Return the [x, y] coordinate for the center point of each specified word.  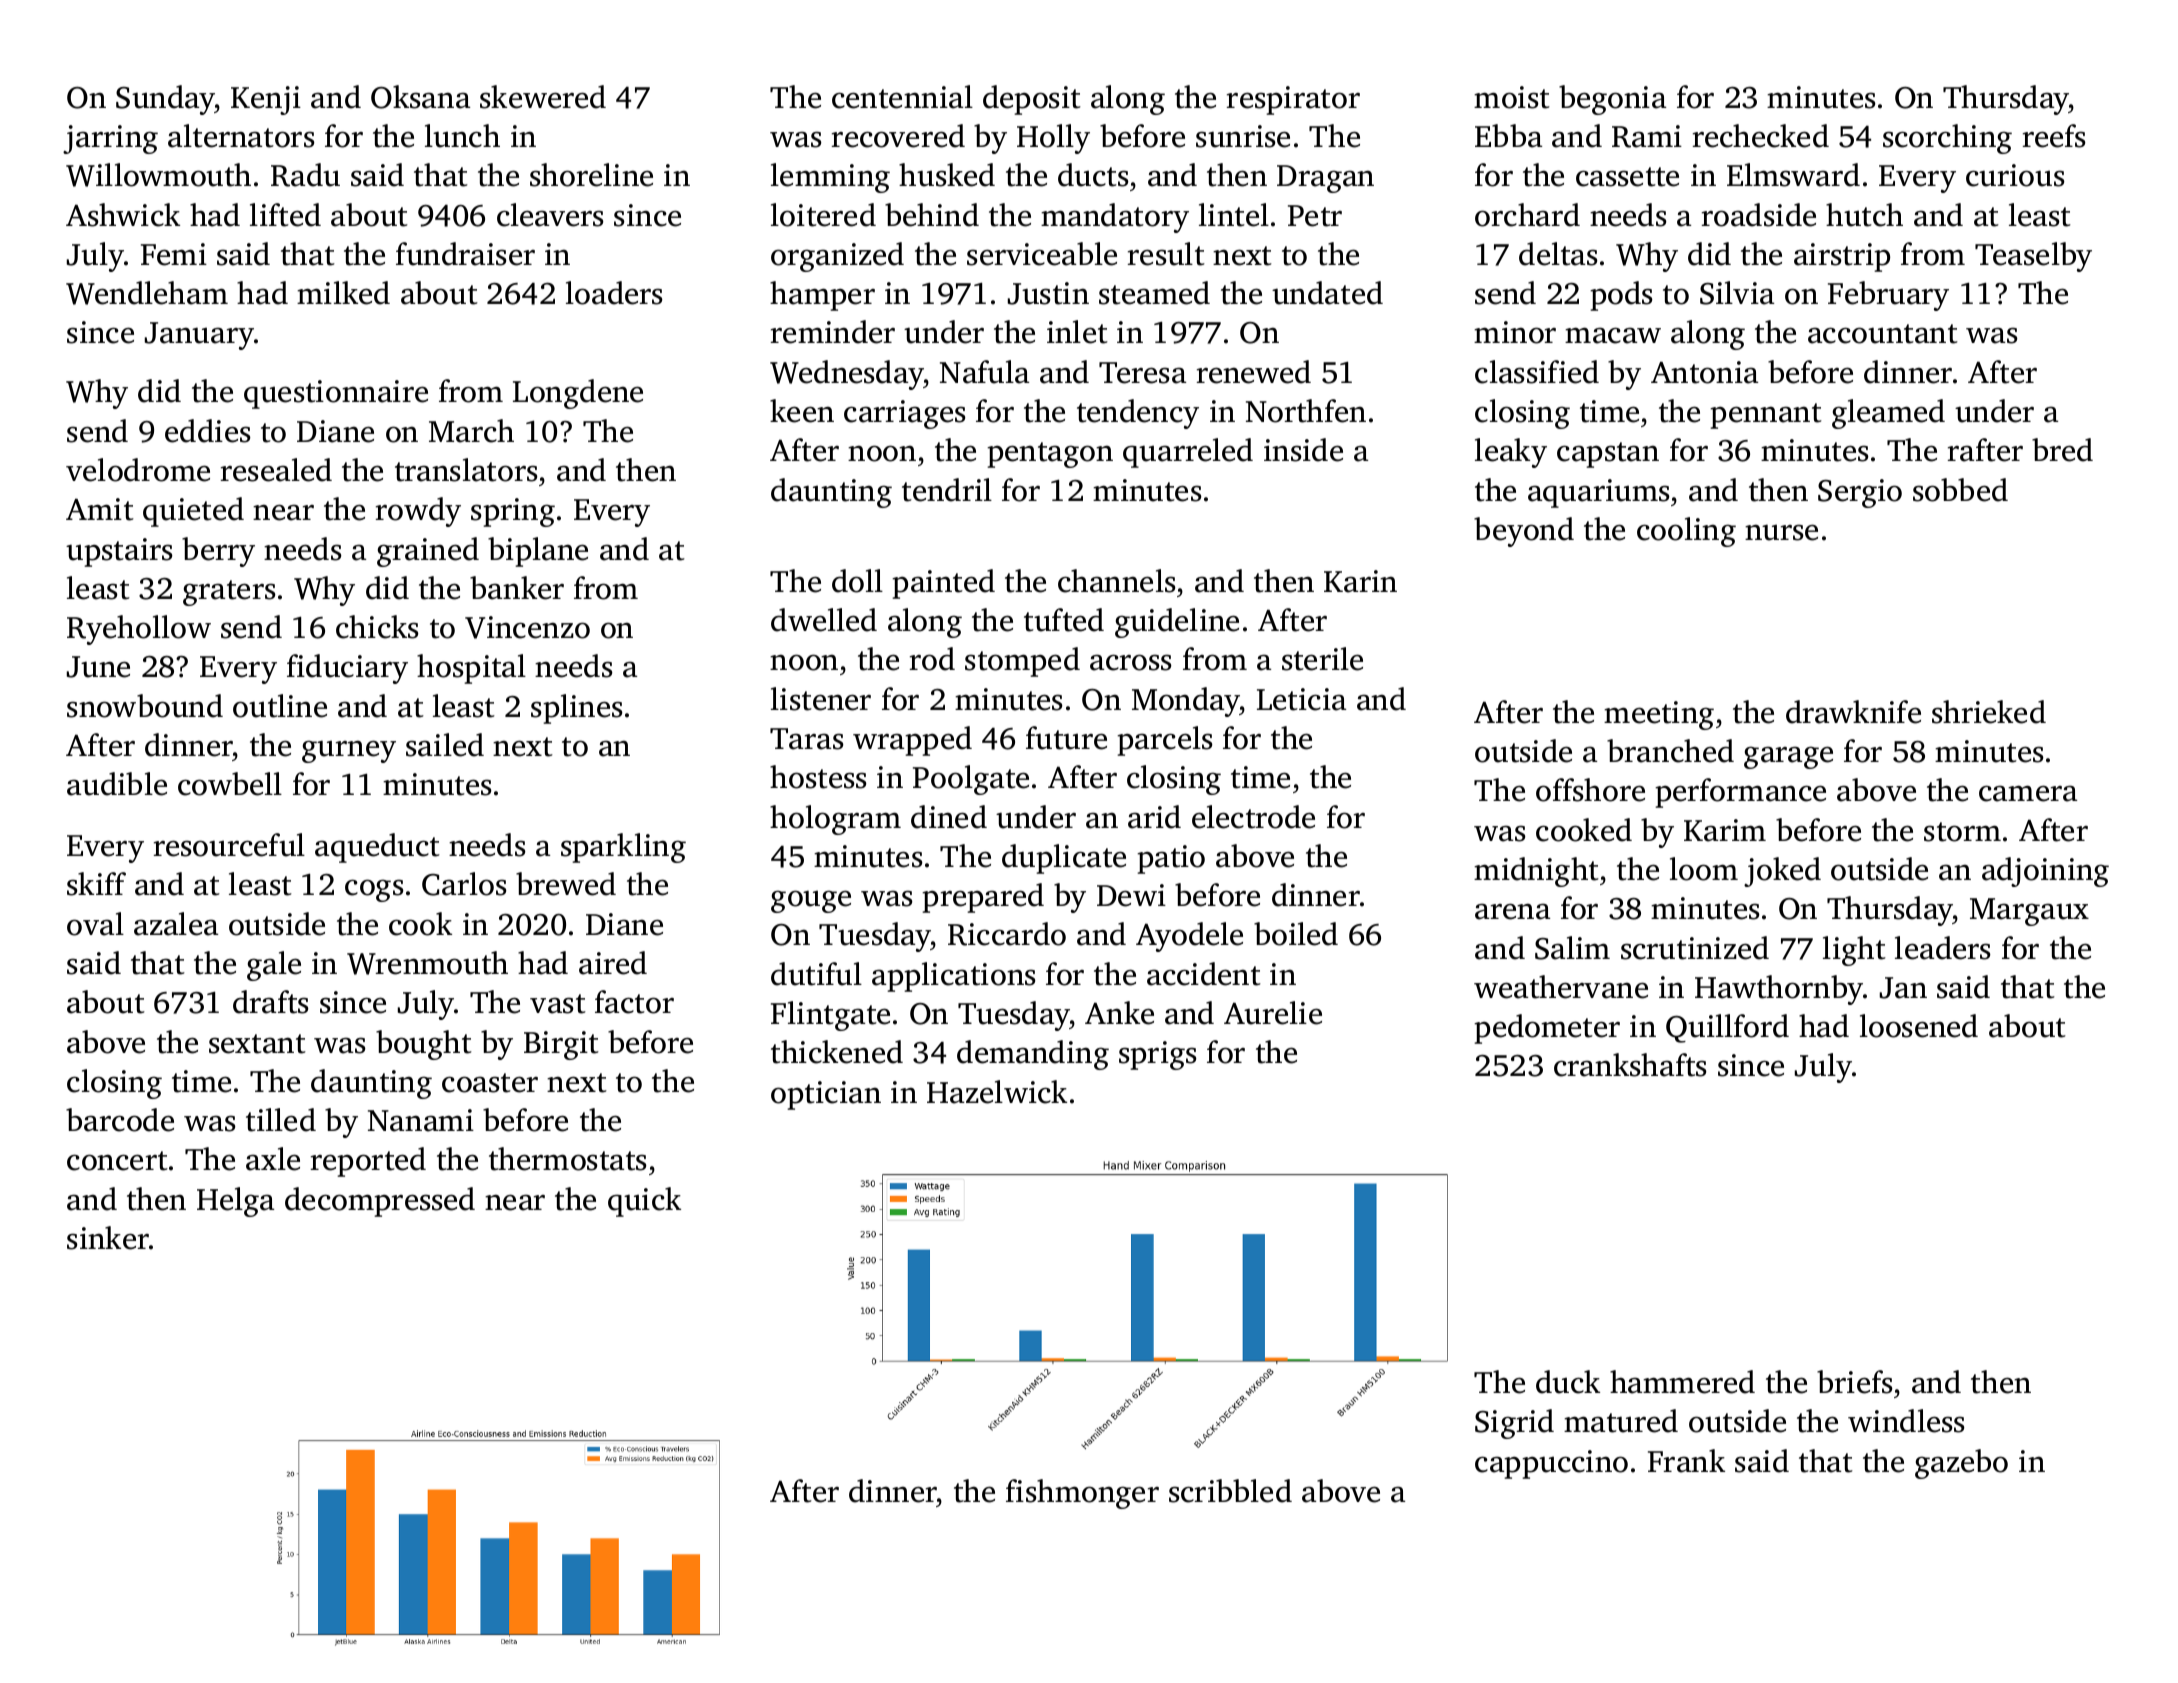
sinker [108, 1238]
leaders [1942, 948]
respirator [1293, 100]
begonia [1612, 100]
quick [644, 1202]
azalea [176, 924]
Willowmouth [158, 175]
